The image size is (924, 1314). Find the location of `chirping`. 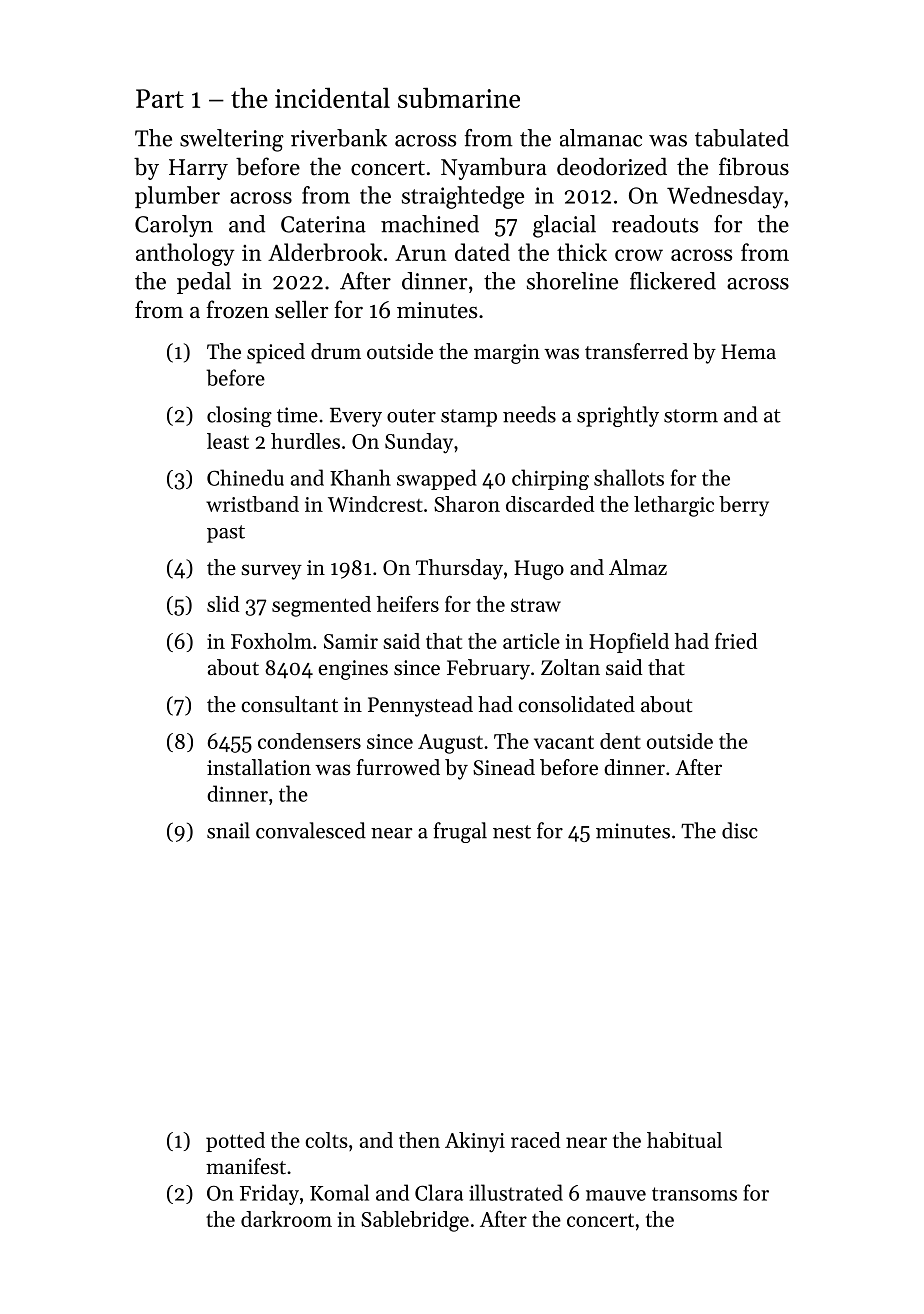

chirping is located at coordinates (550, 479).
